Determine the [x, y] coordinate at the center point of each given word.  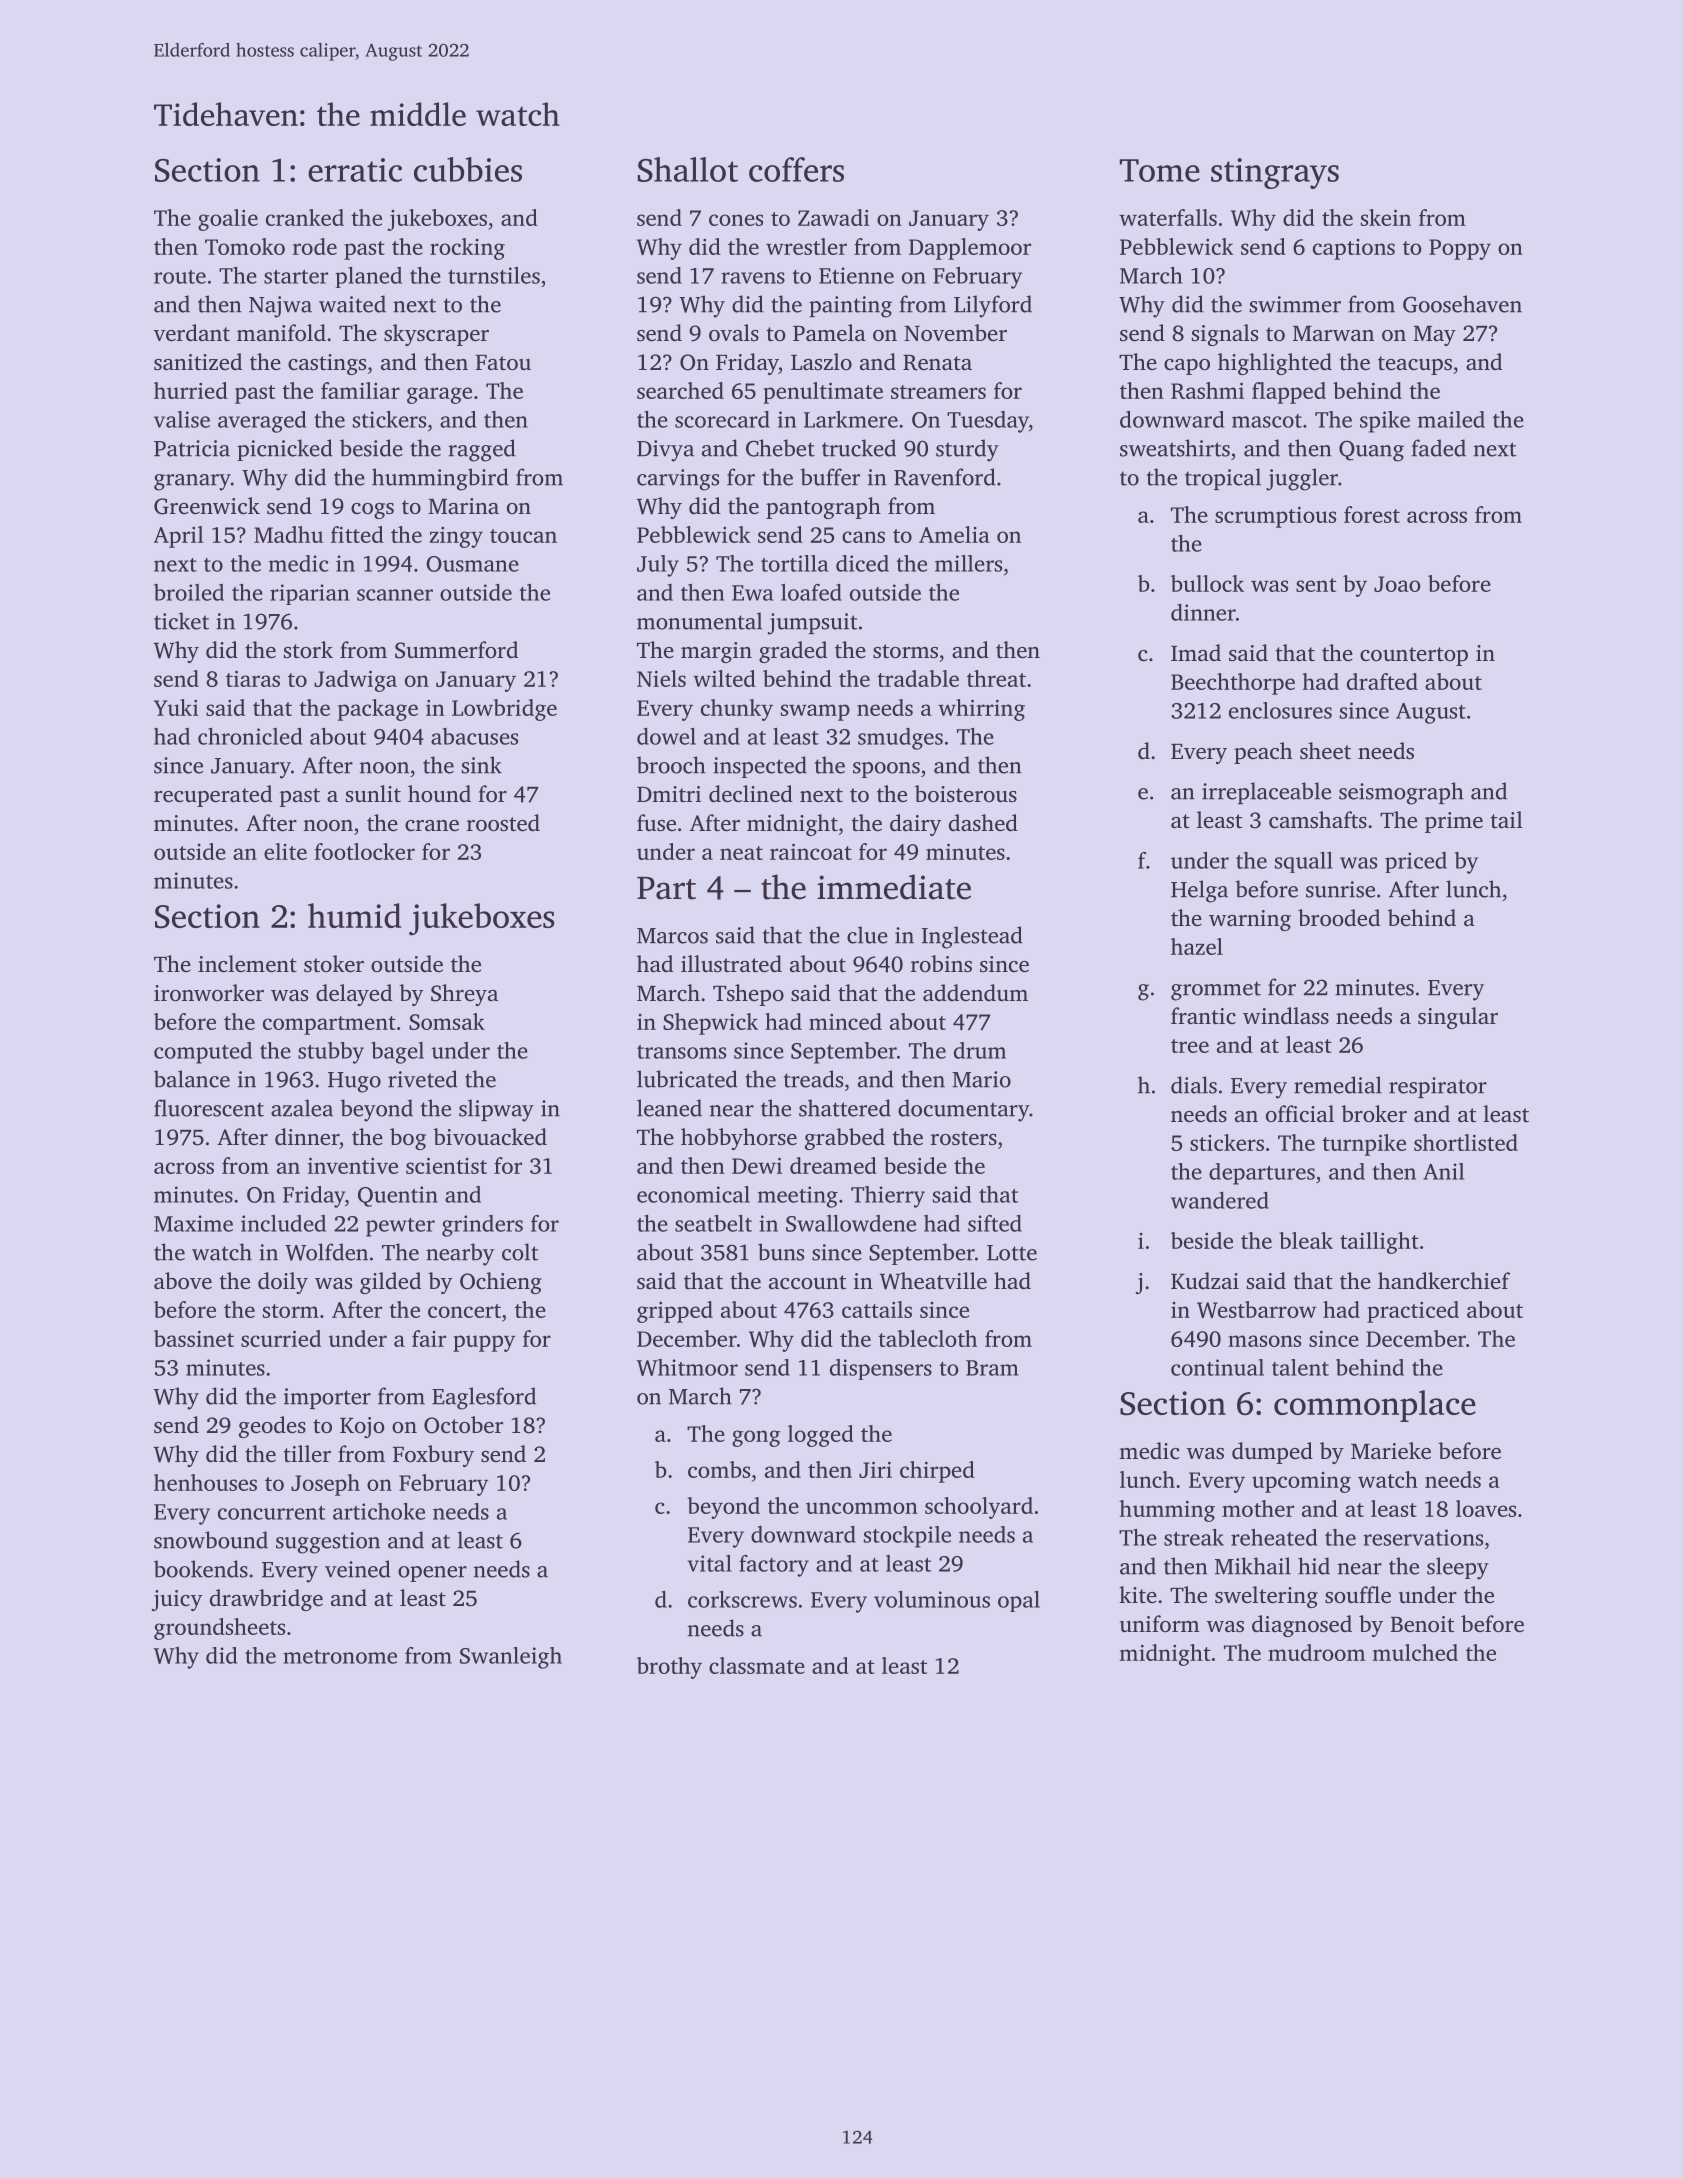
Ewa [752, 593]
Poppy [1460, 249]
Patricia [192, 448]
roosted [503, 823]
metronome [340, 1657]
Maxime [193, 1223]
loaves [1486, 1508]
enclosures [1280, 710]
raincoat [811, 851]
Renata [937, 363]
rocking [467, 249]
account [807, 1282]
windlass [1286, 1016]
